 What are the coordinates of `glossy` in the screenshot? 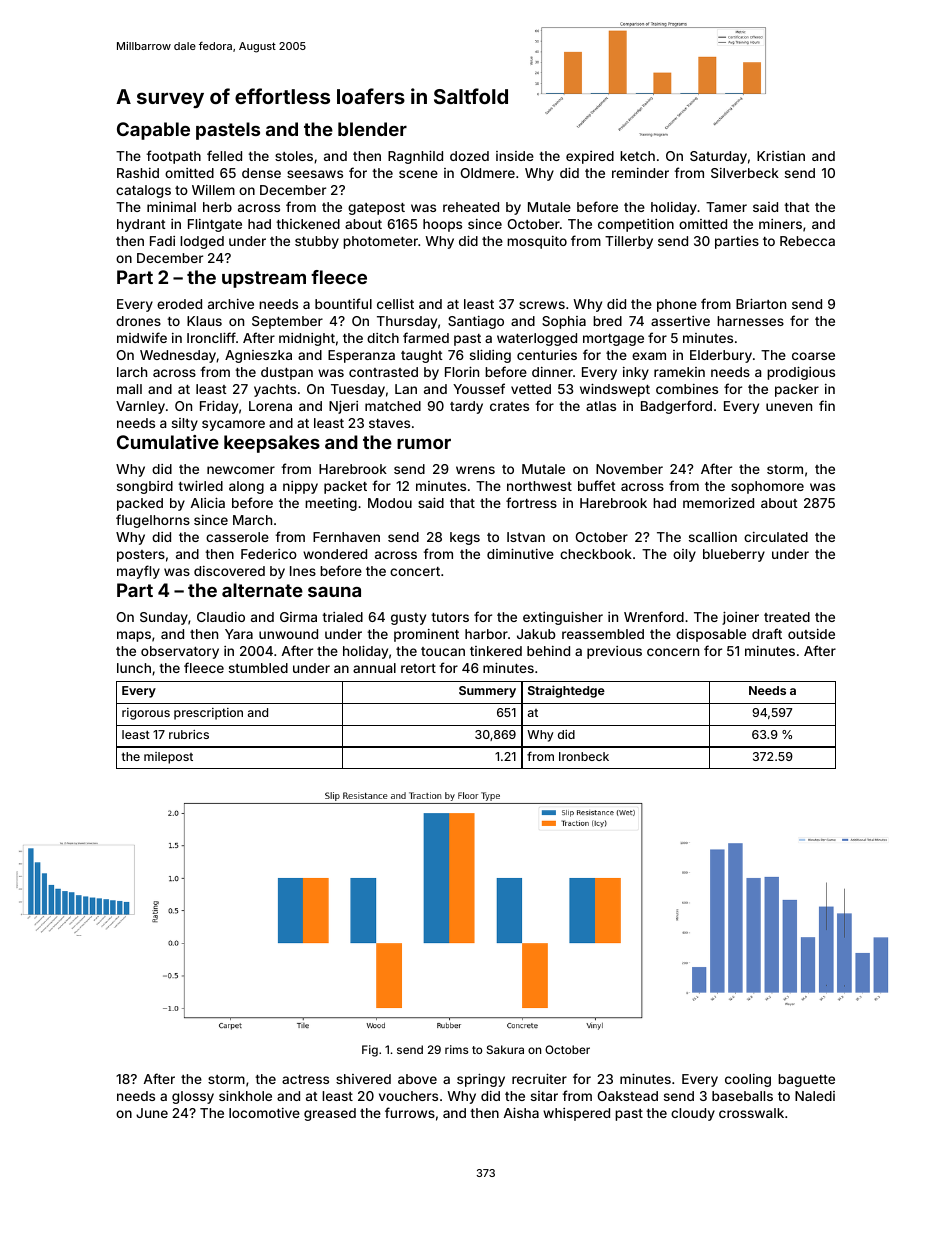 It's located at (193, 1097).
